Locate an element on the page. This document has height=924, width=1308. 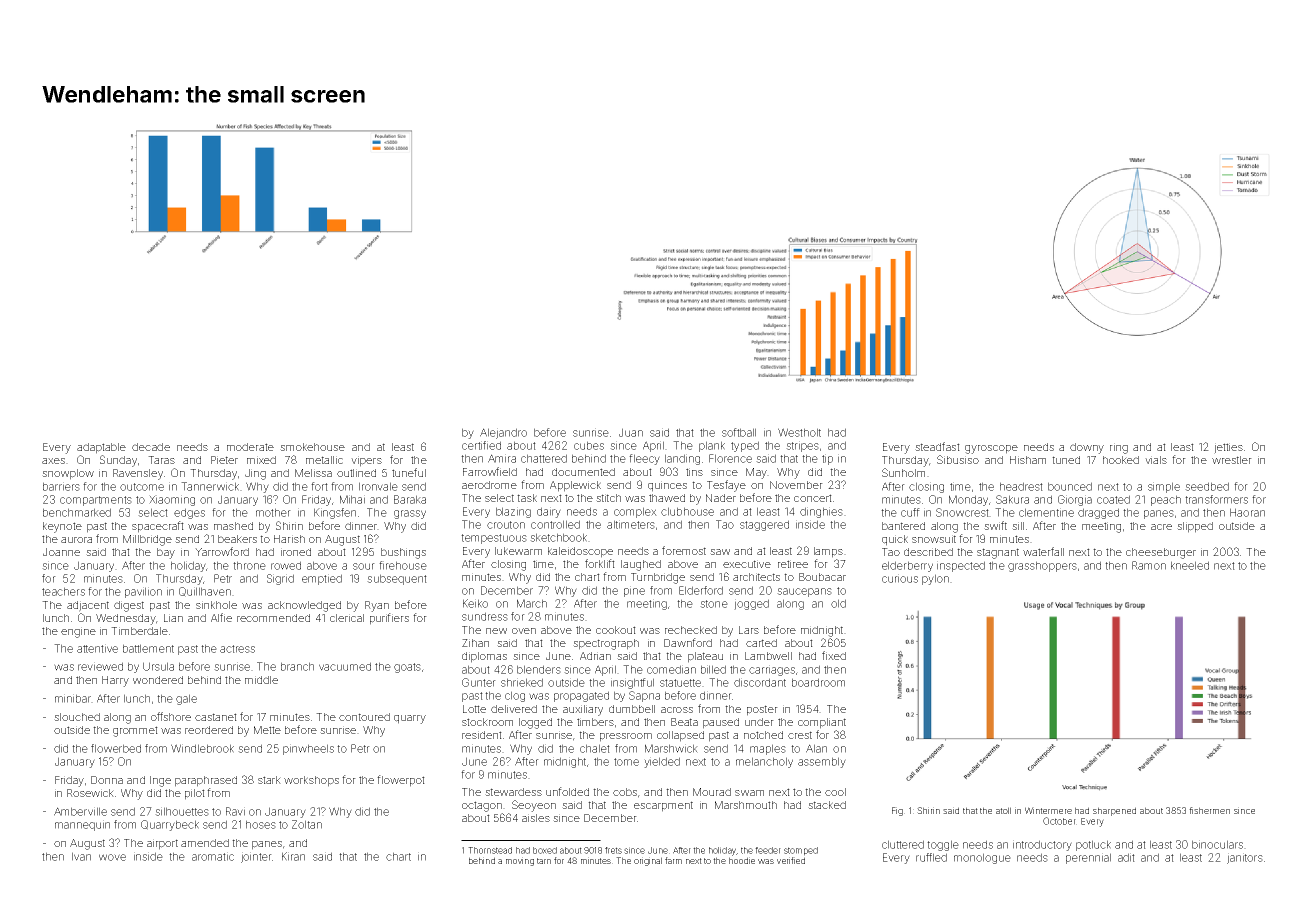
landing is located at coordinates (682, 459).
